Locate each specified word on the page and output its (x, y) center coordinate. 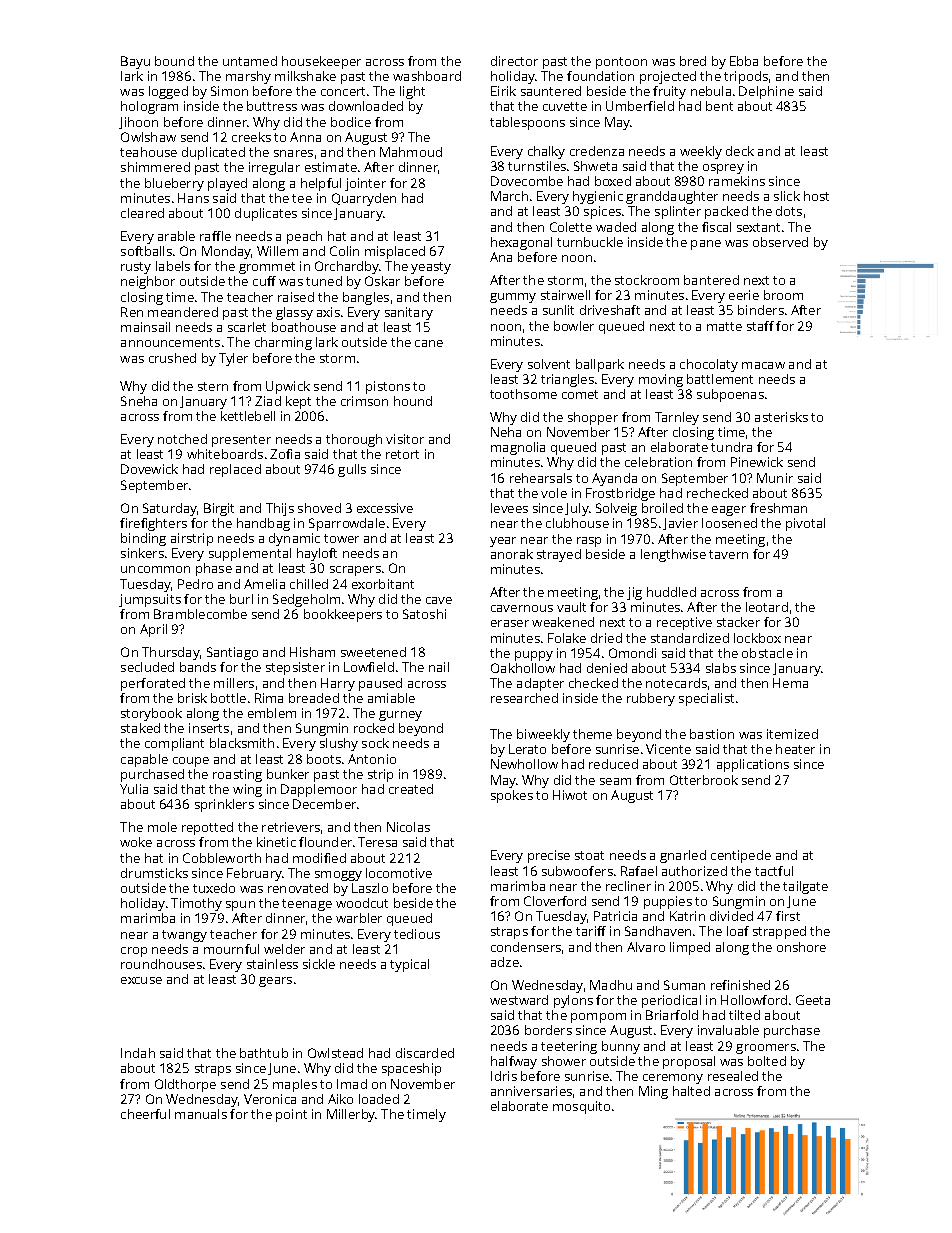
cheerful (145, 1114)
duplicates (266, 214)
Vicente (668, 749)
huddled (671, 592)
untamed (250, 61)
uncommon (155, 569)
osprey (723, 169)
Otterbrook (704, 780)
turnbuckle (590, 242)
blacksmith (242, 743)
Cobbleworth (222, 858)
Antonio (372, 759)
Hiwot (570, 795)
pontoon (621, 63)
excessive (385, 508)
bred (693, 61)
